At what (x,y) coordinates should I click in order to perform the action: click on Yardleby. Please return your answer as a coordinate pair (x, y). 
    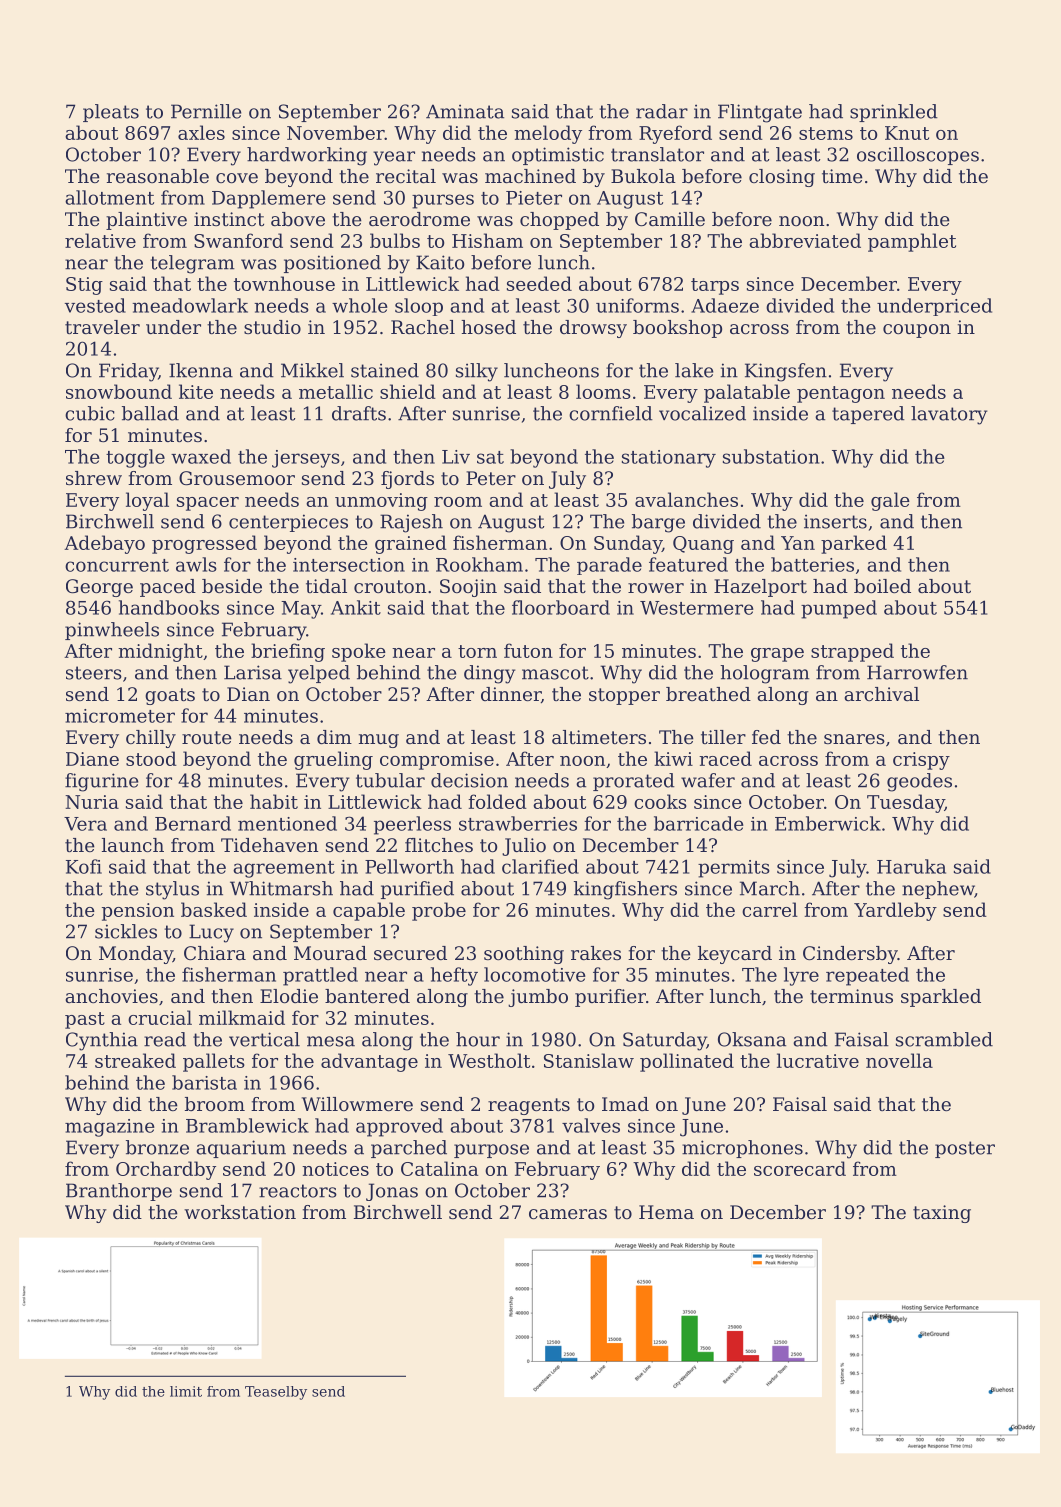
    Looking at the image, I should click on (895, 911).
